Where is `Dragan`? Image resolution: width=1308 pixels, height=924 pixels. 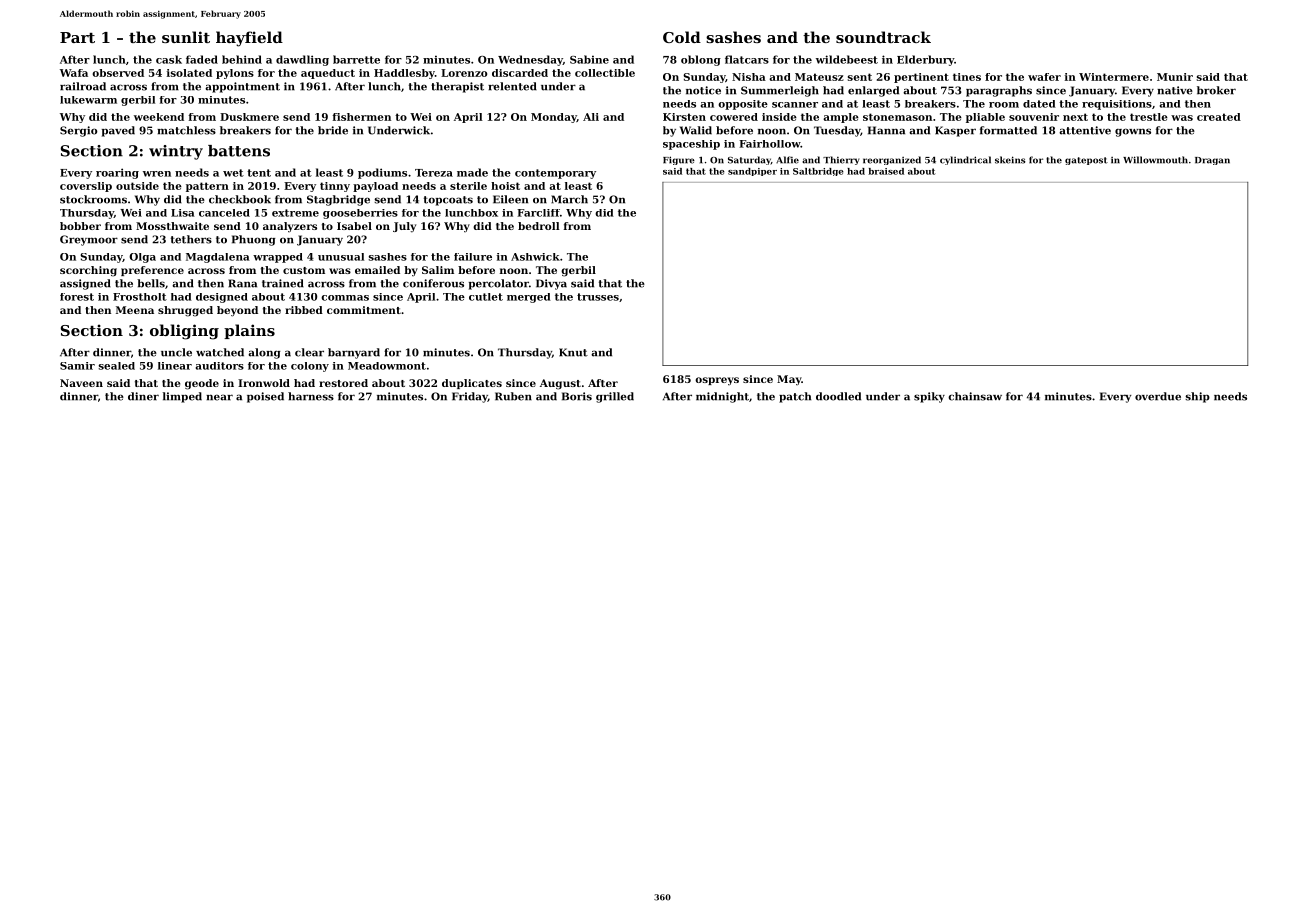 Dragan is located at coordinates (1212, 161).
